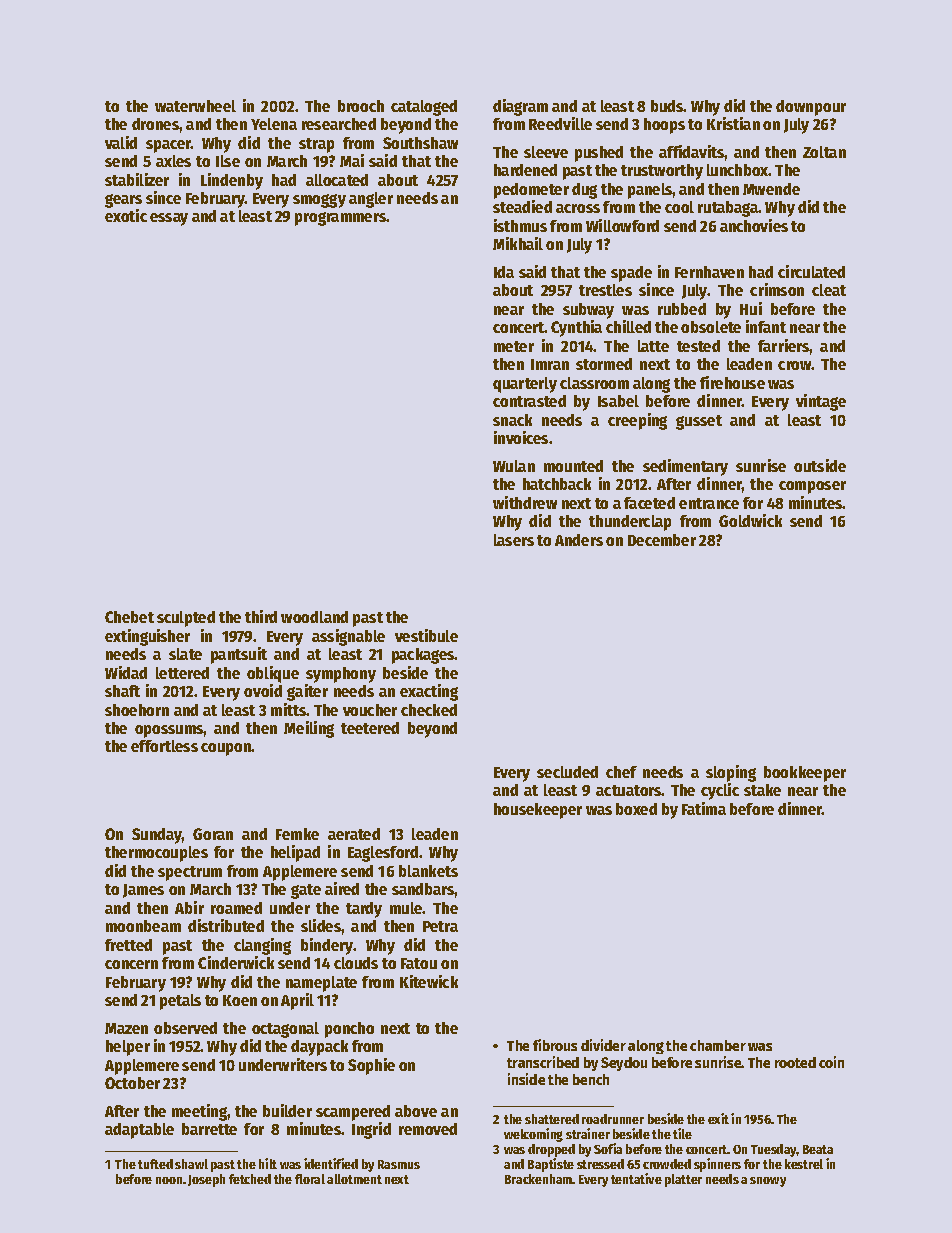  Describe the element at coordinates (310, 1179) in the screenshot. I see `floral` at that location.
